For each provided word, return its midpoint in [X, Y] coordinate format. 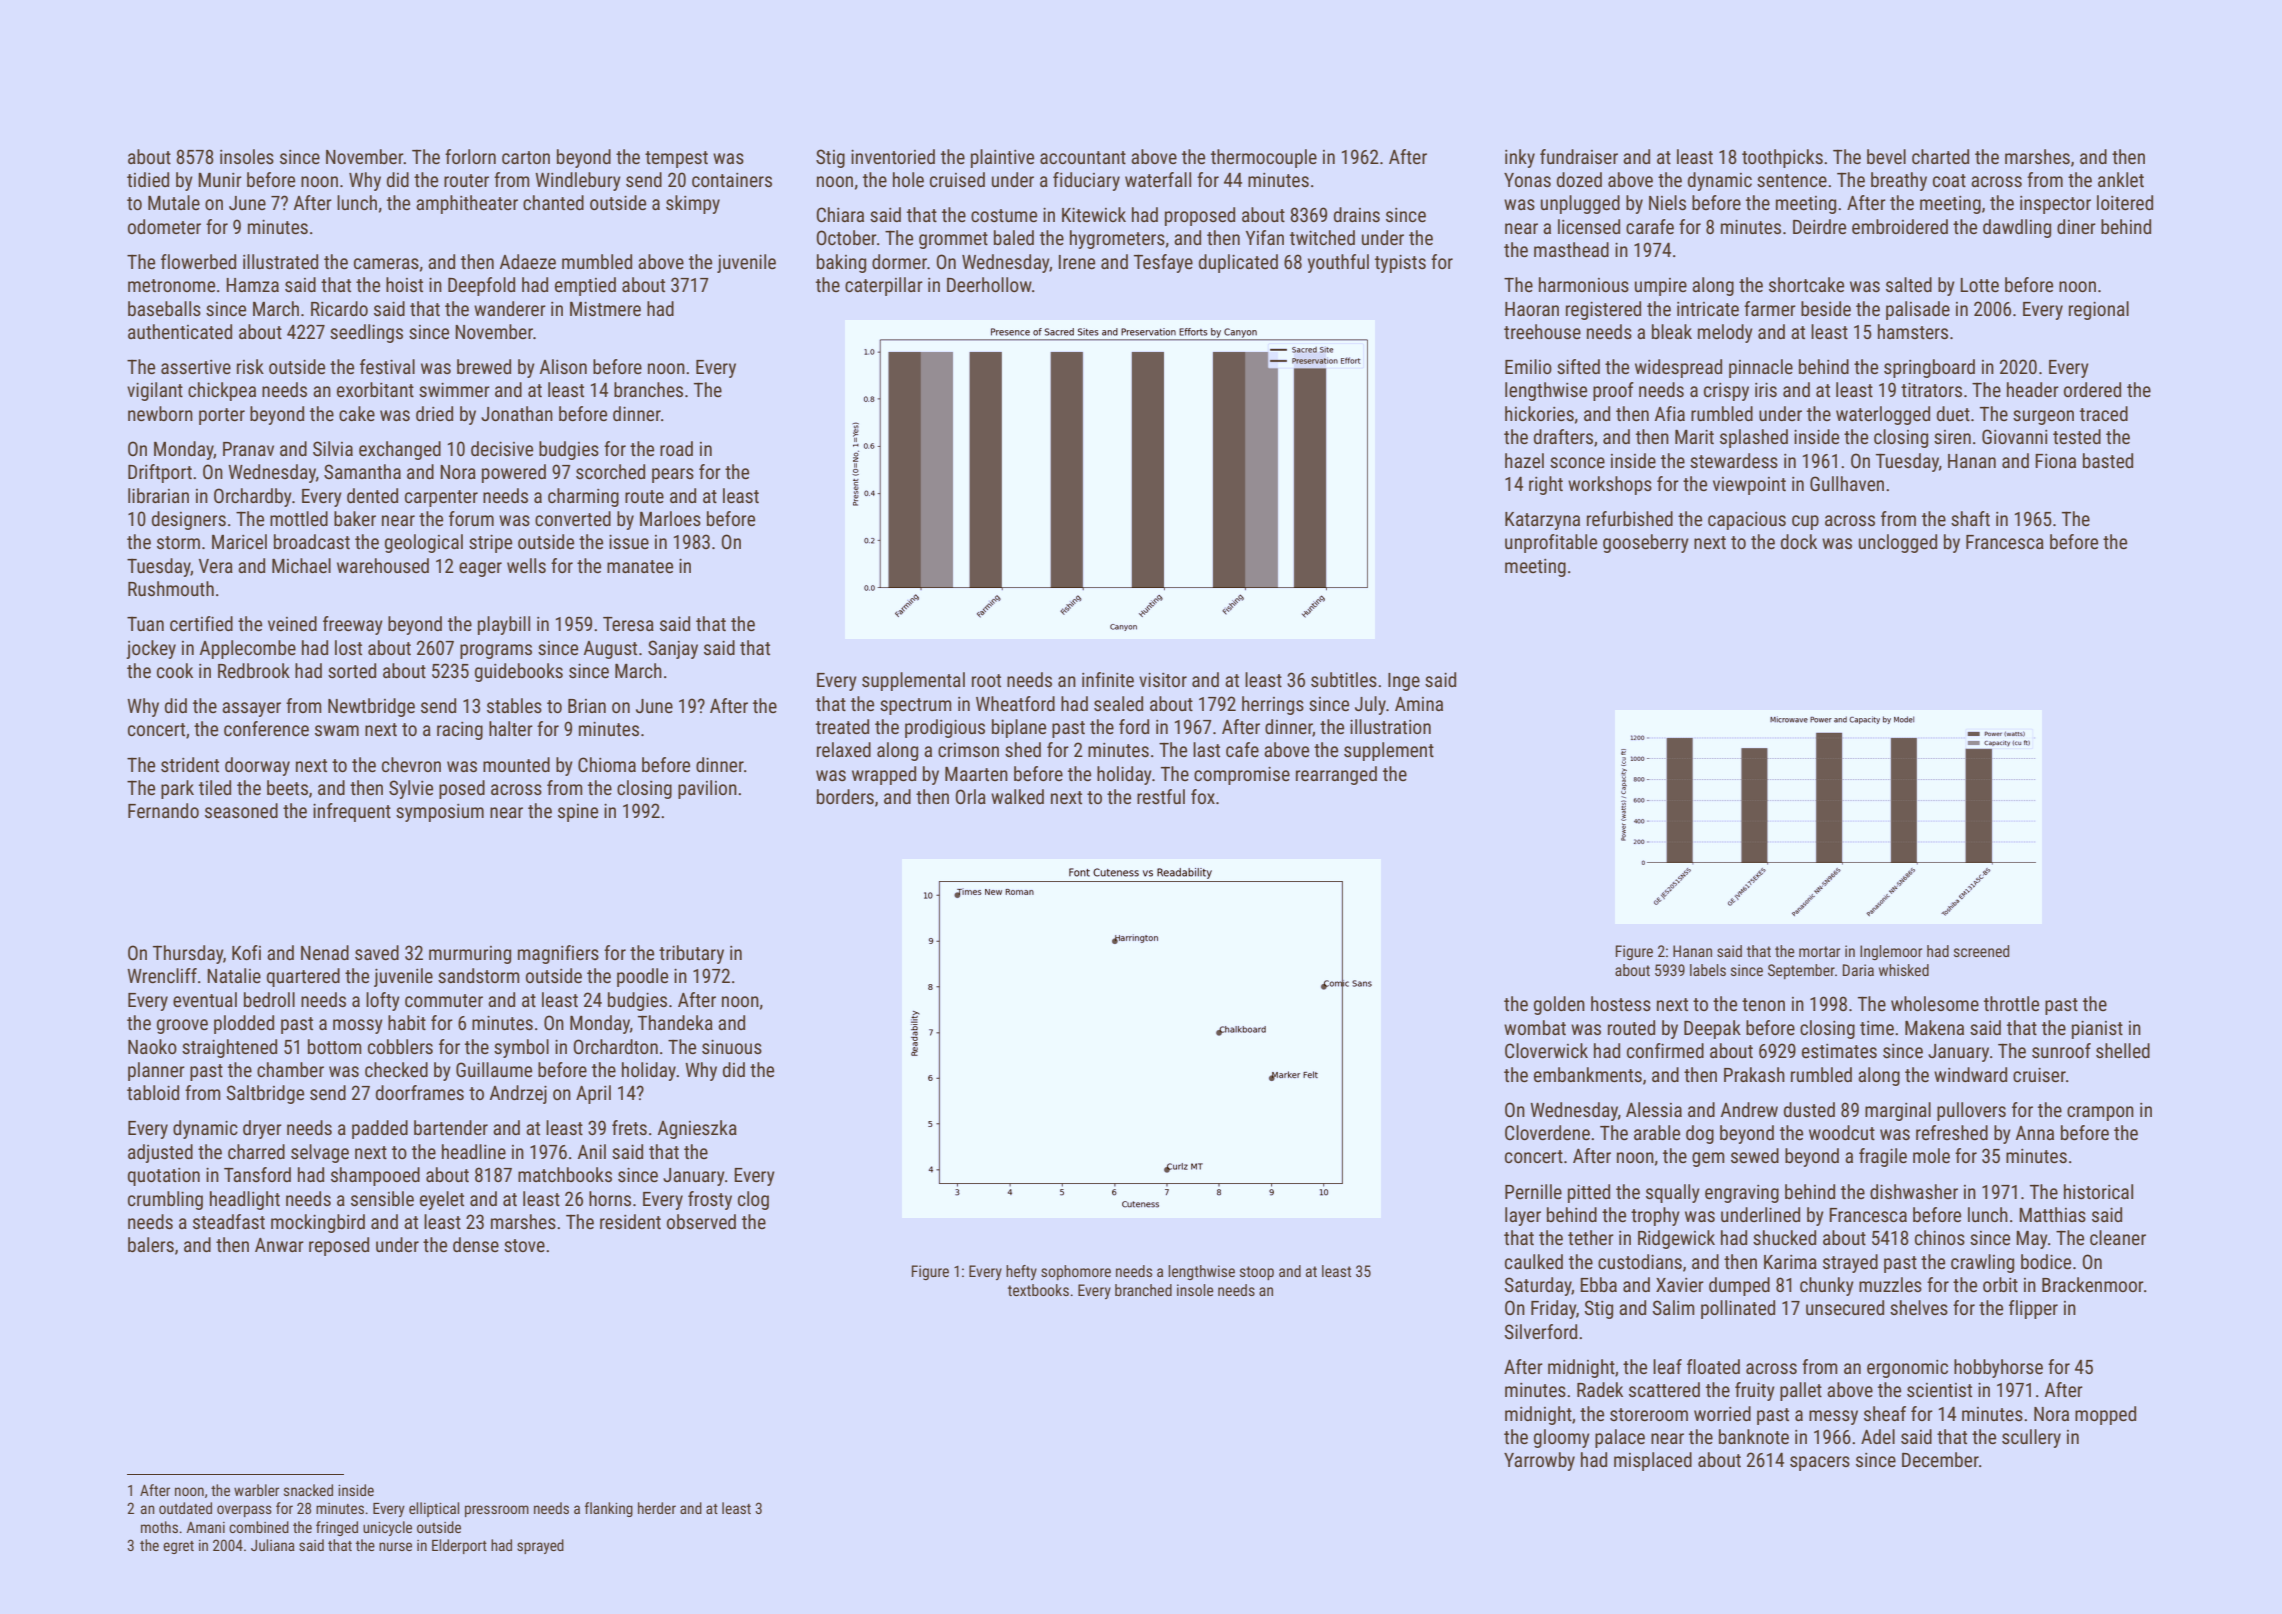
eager [480, 569]
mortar [1819, 951]
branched [1143, 1290]
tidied [148, 179]
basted [2108, 460]
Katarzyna [1542, 521]
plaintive [1002, 158]
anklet [2121, 179]
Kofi [246, 952]
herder [657, 1508]
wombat [1535, 1027]
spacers [1820, 1463]
